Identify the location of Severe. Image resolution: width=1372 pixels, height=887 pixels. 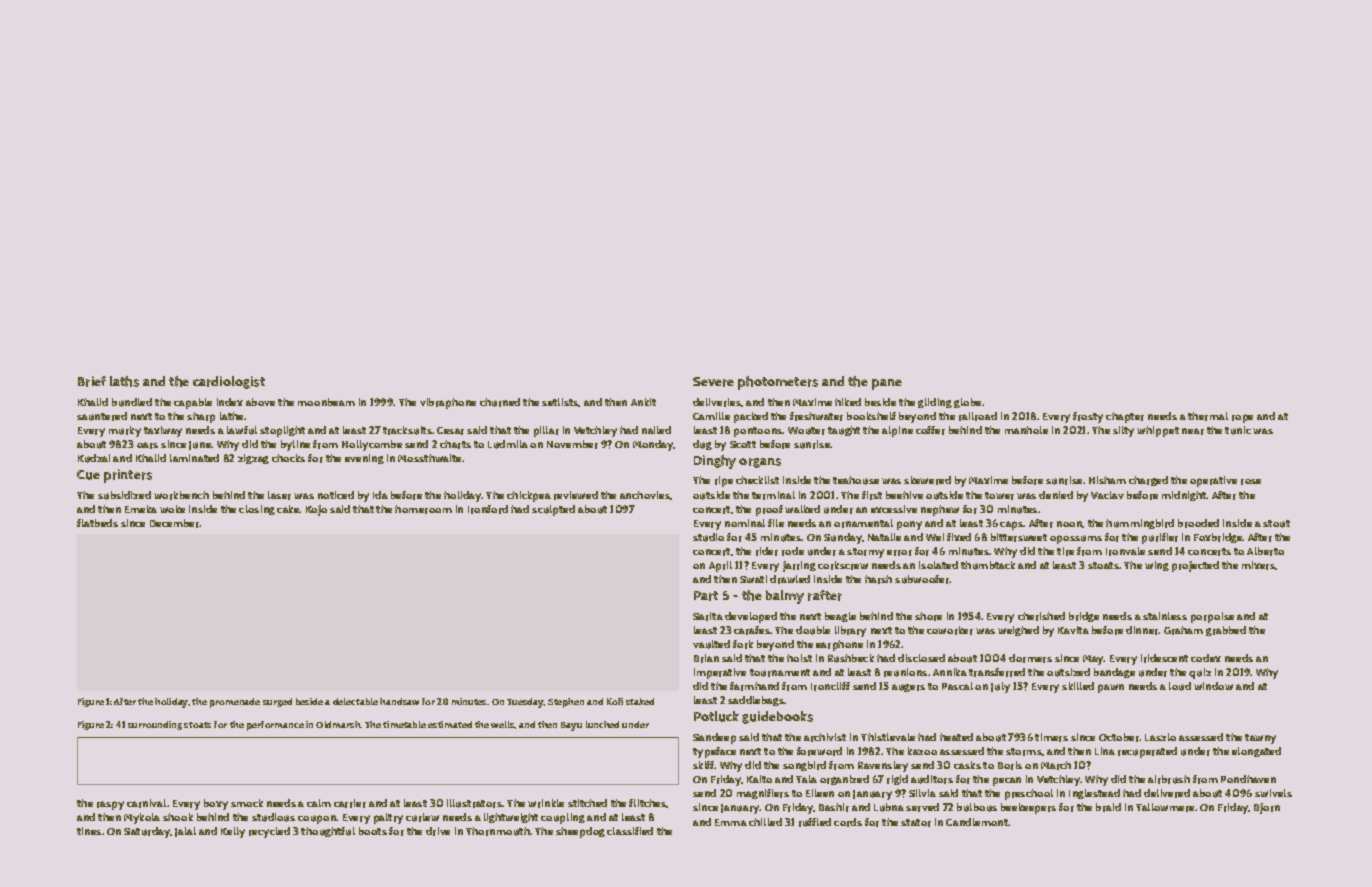
(713, 382).
